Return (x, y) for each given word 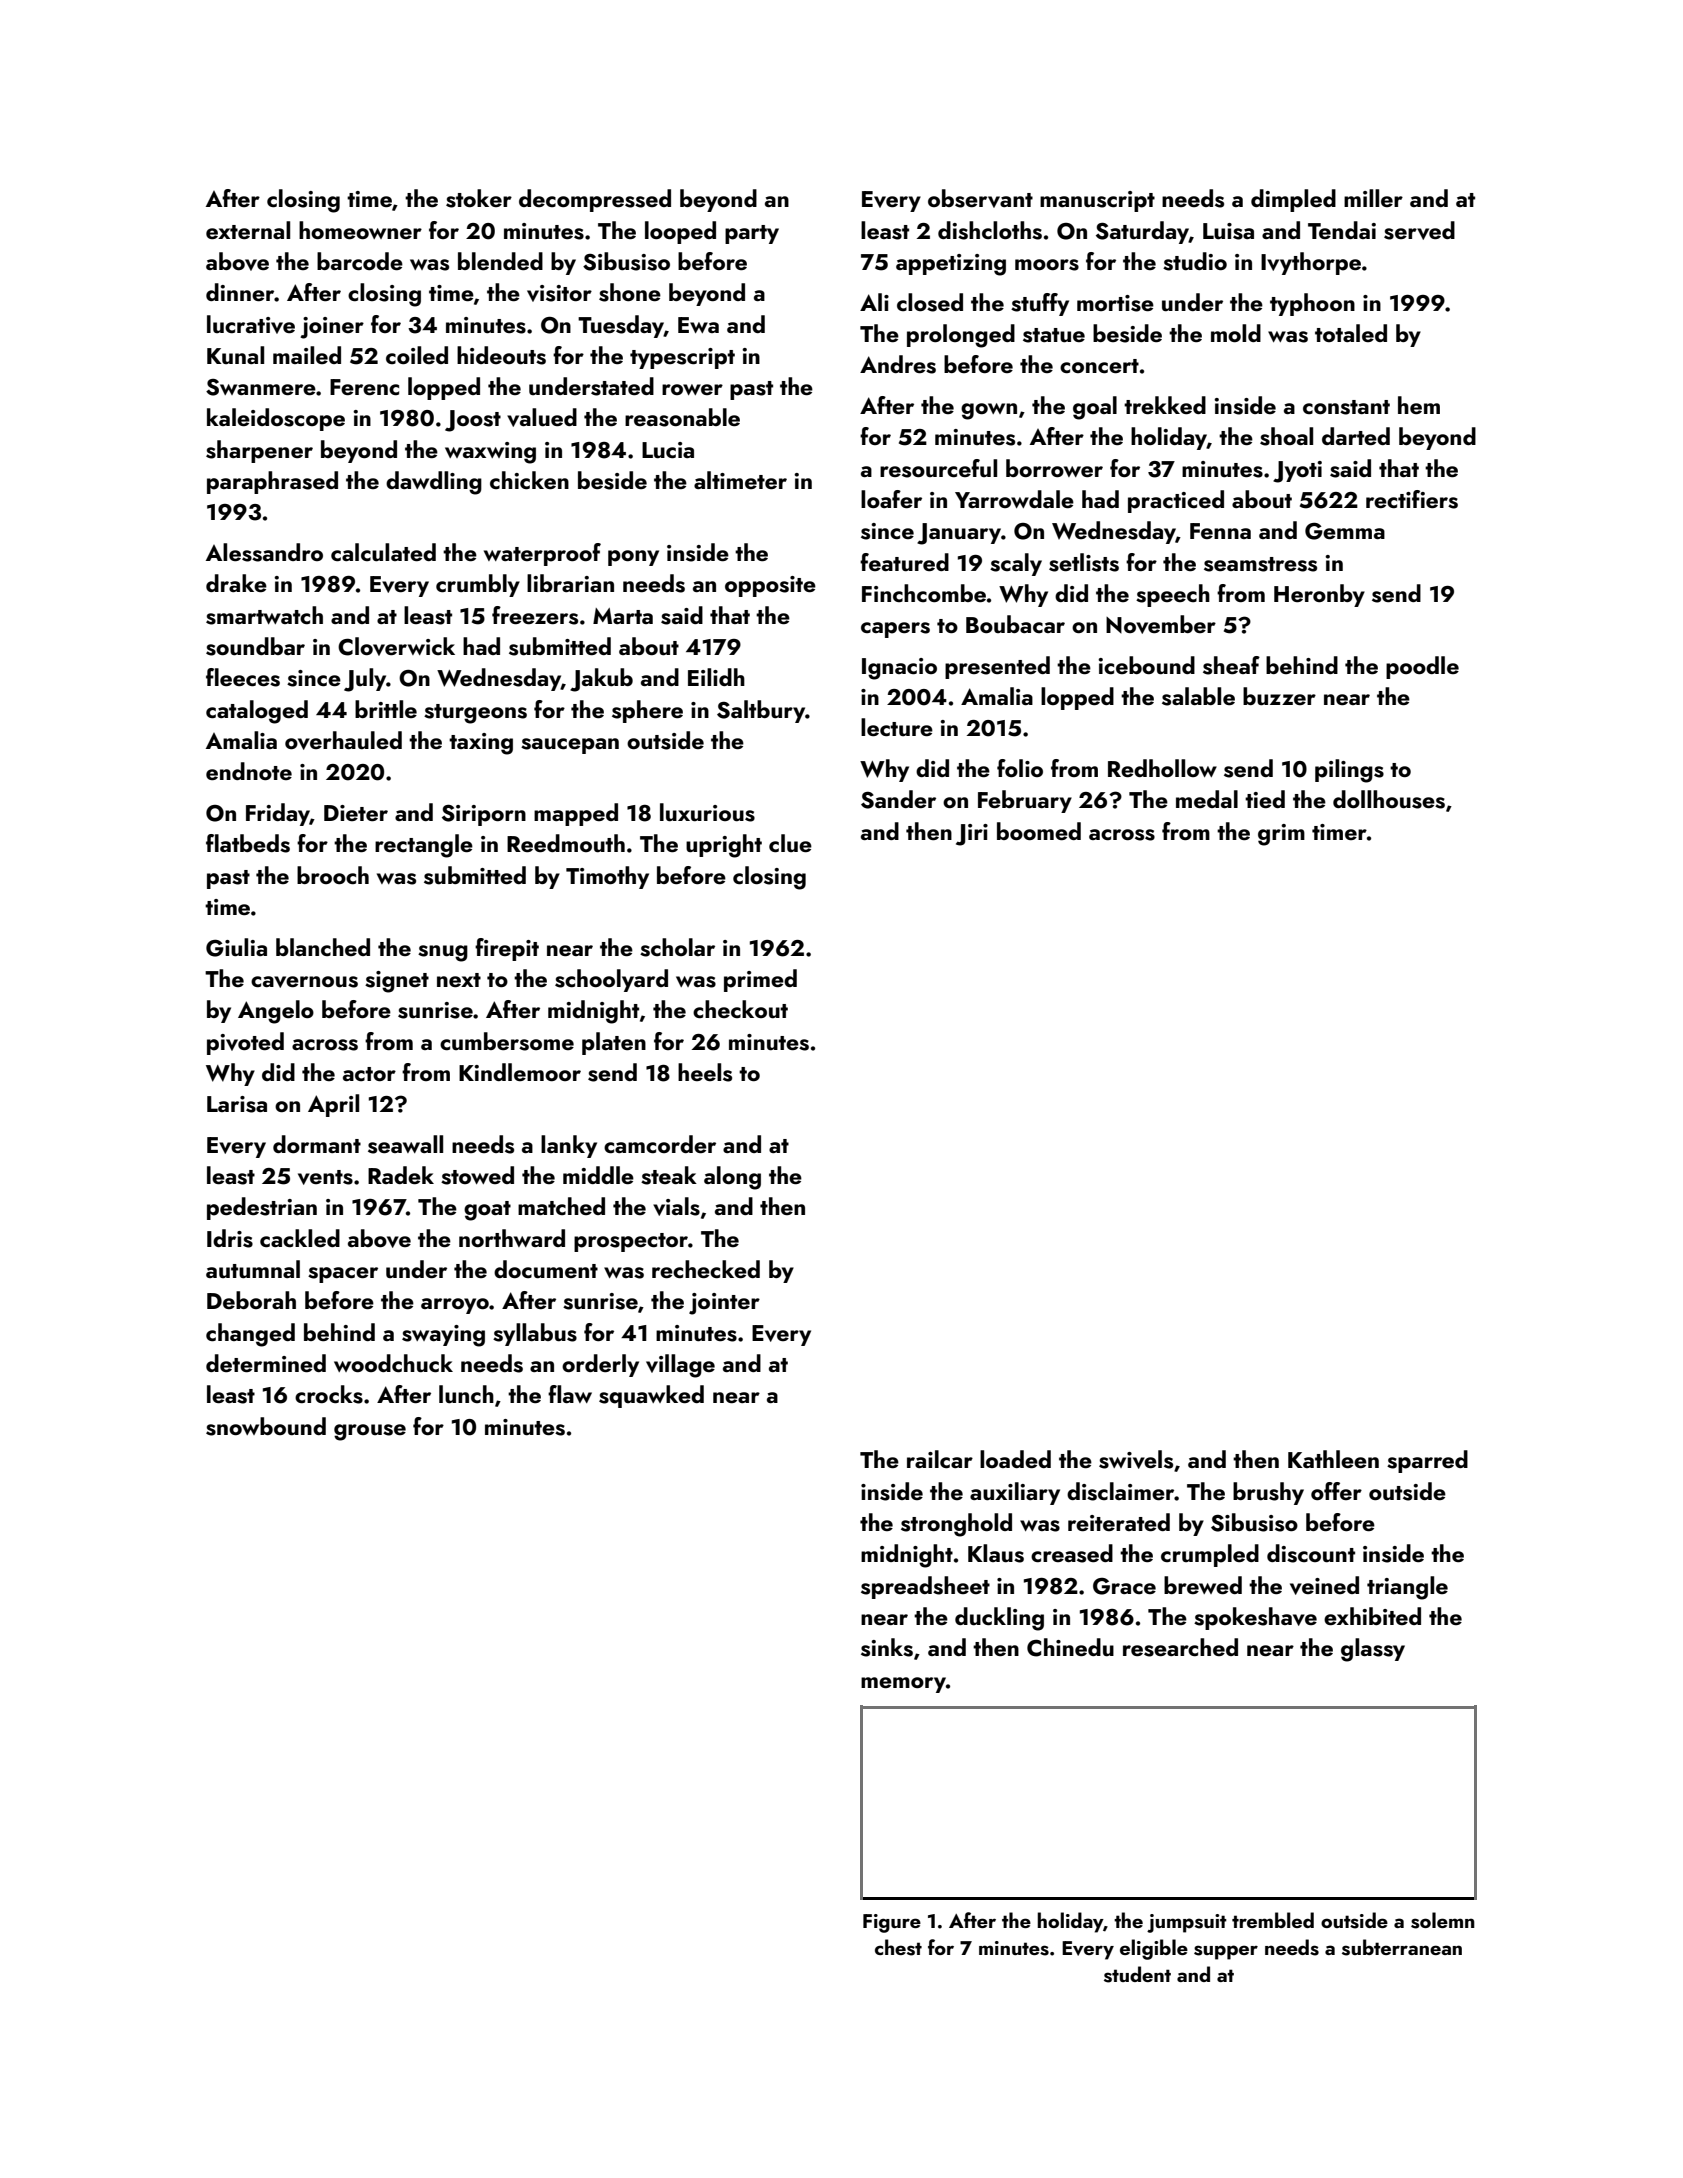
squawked (651, 1396)
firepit (507, 949)
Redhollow (1162, 768)
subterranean (1402, 1947)
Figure (892, 1923)
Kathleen (1333, 1459)
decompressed (595, 200)
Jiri (972, 835)
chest (898, 1947)
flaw (570, 1394)
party (752, 234)
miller (1373, 198)
